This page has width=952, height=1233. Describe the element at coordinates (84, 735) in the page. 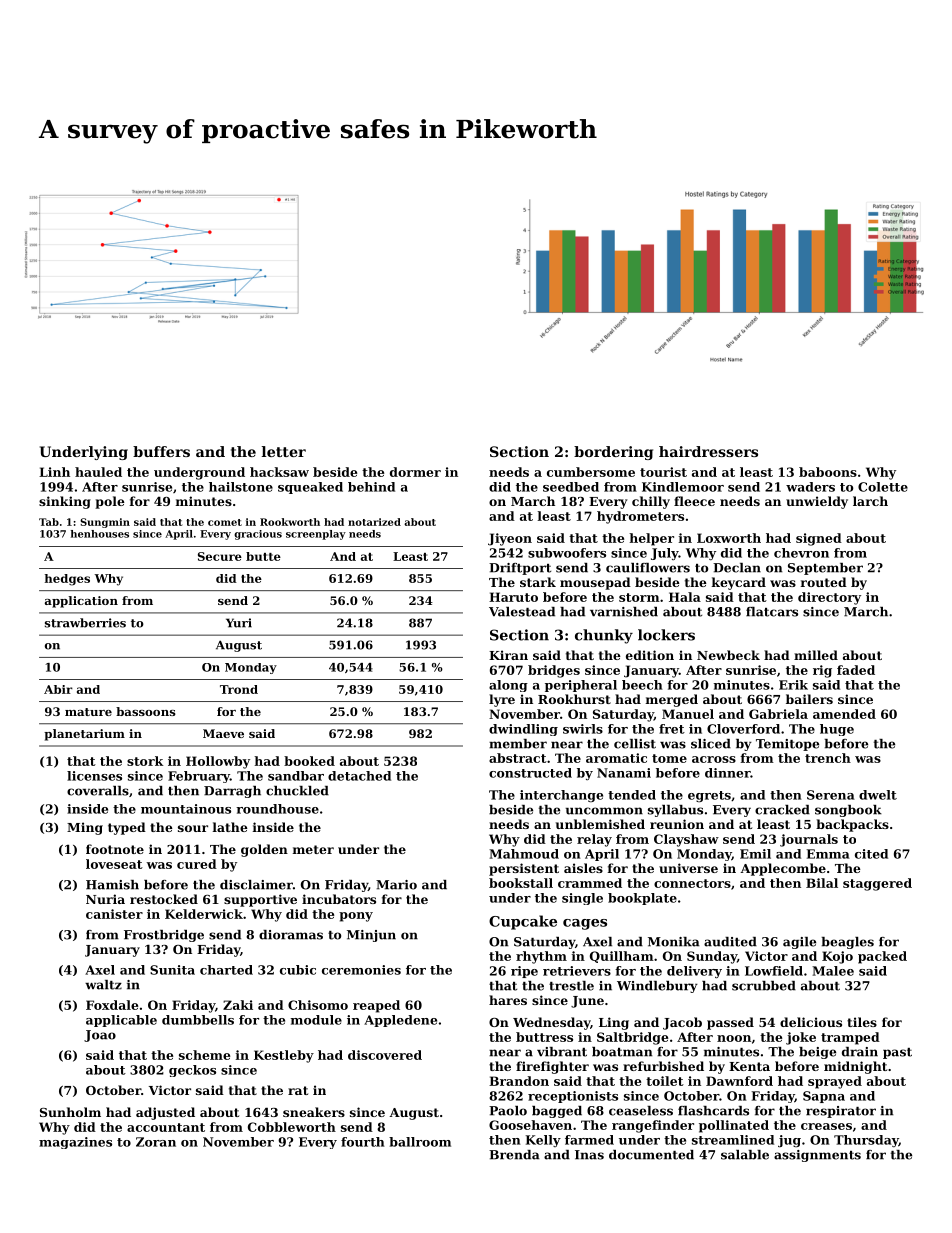

I see `planetarium` at that location.
